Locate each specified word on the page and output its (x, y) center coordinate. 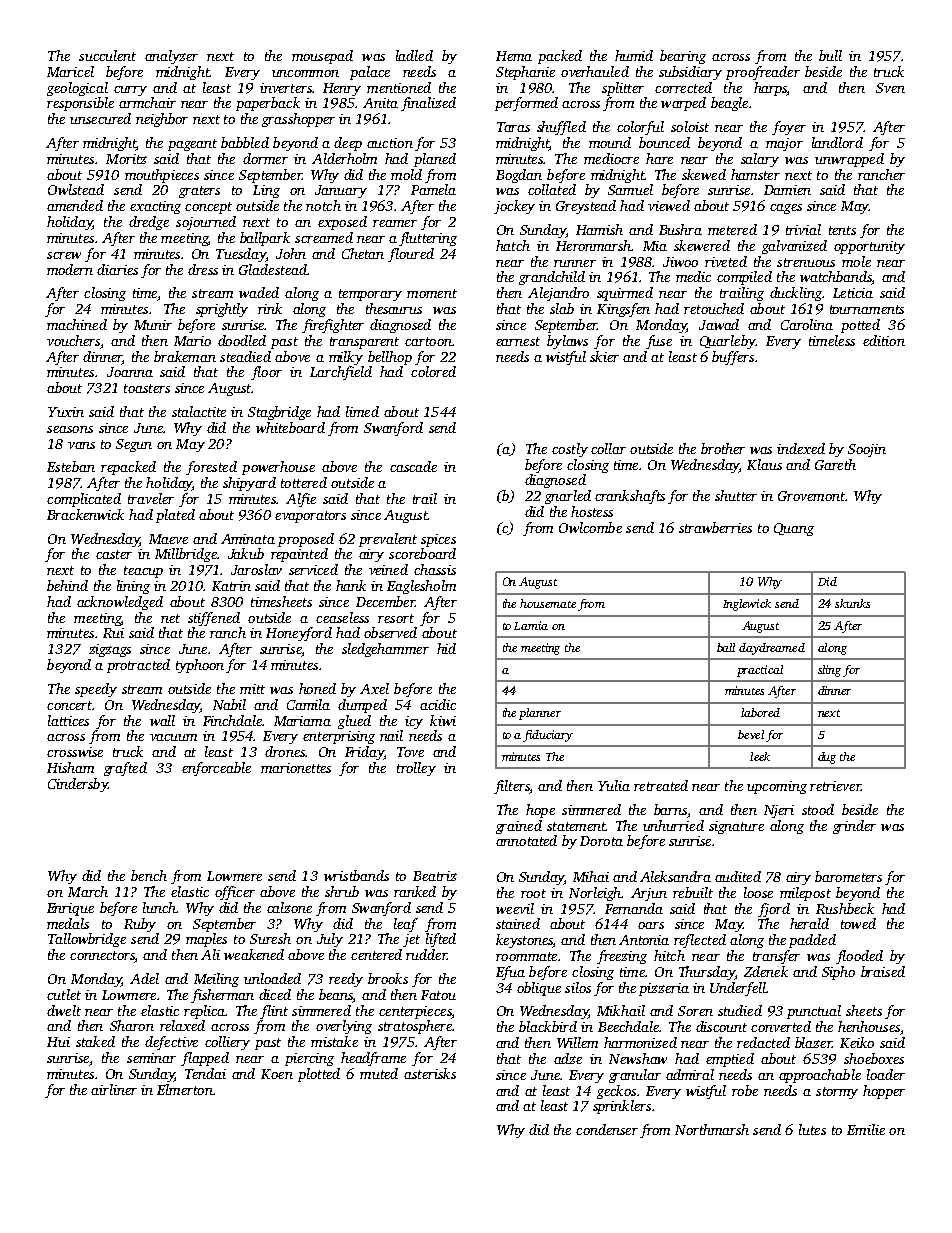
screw (64, 255)
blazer (813, 1042)
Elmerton (185, 1089)
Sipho (838, 973)
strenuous (806, 262)
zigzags (110, 650)
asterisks (430, 1073)
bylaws (567, 342)
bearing (683, 57)
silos (578, 987)
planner (540, 714)
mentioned (399, 87)
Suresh (270, 938)
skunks (852, 603)
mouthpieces (162, 176)
